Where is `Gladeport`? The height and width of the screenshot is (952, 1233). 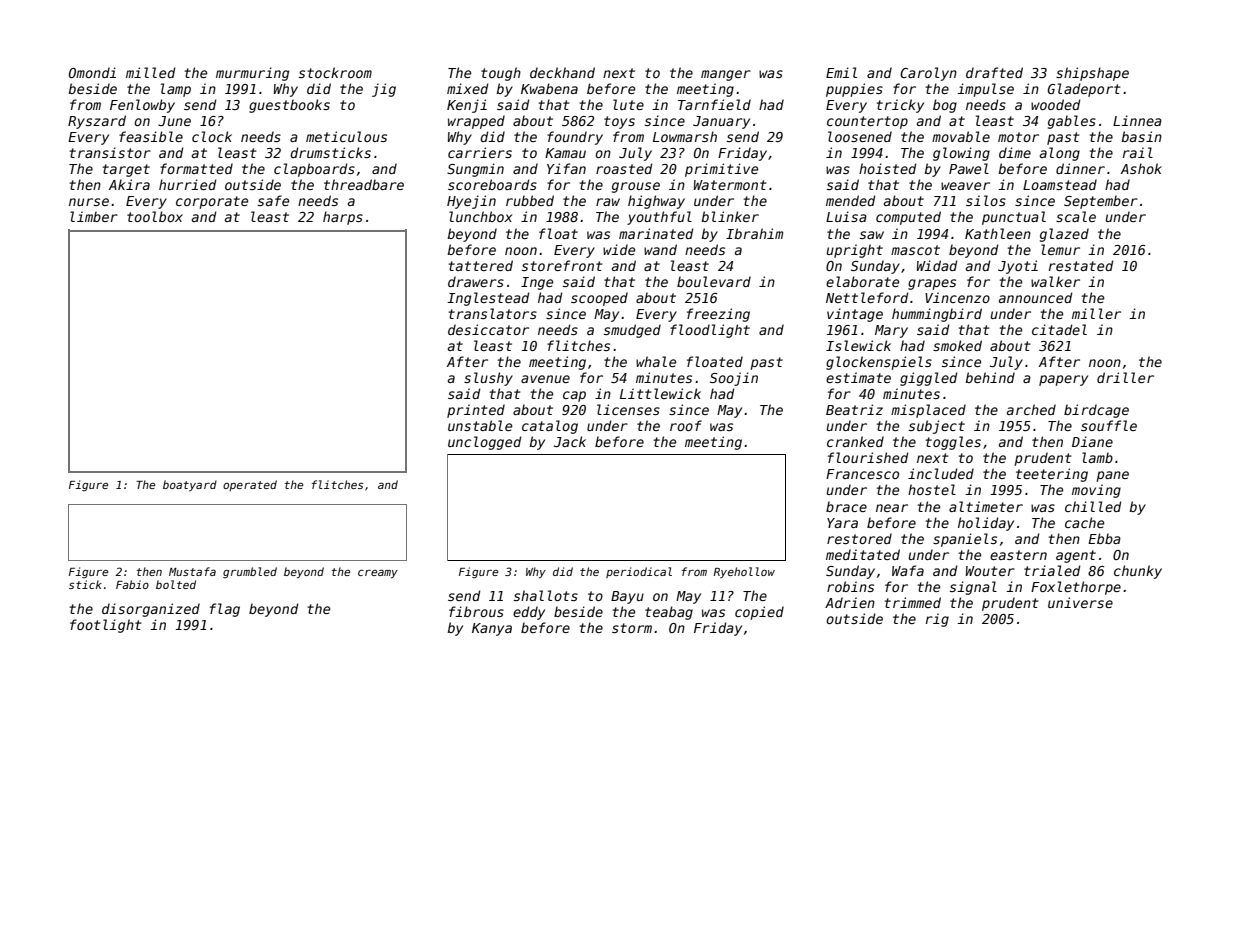
Gladeport is located at coordinates (1084, 90).
